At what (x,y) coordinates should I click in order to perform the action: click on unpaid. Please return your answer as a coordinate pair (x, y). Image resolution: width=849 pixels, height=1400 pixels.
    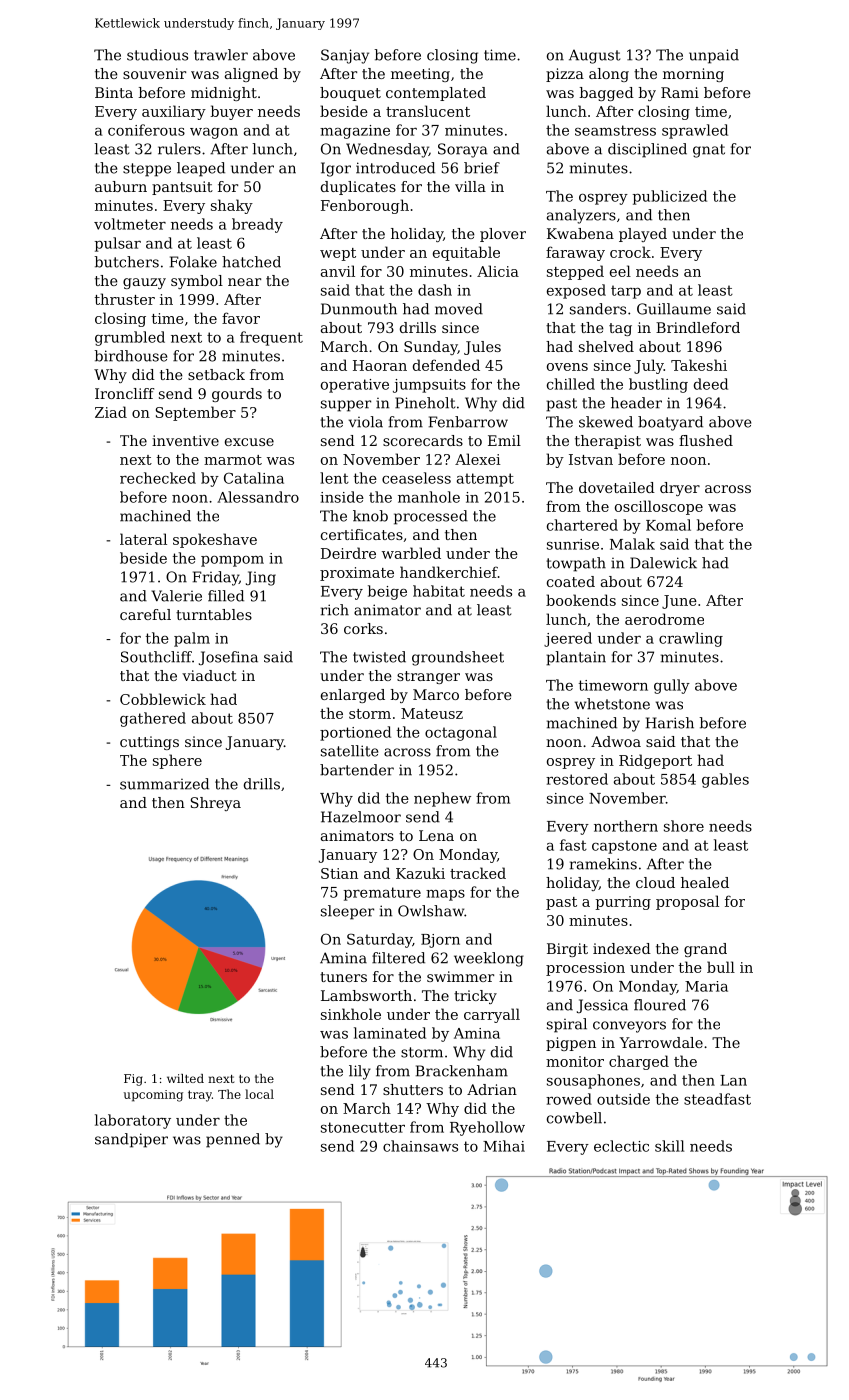
    Looking at the image, I should click on (714, 56).
